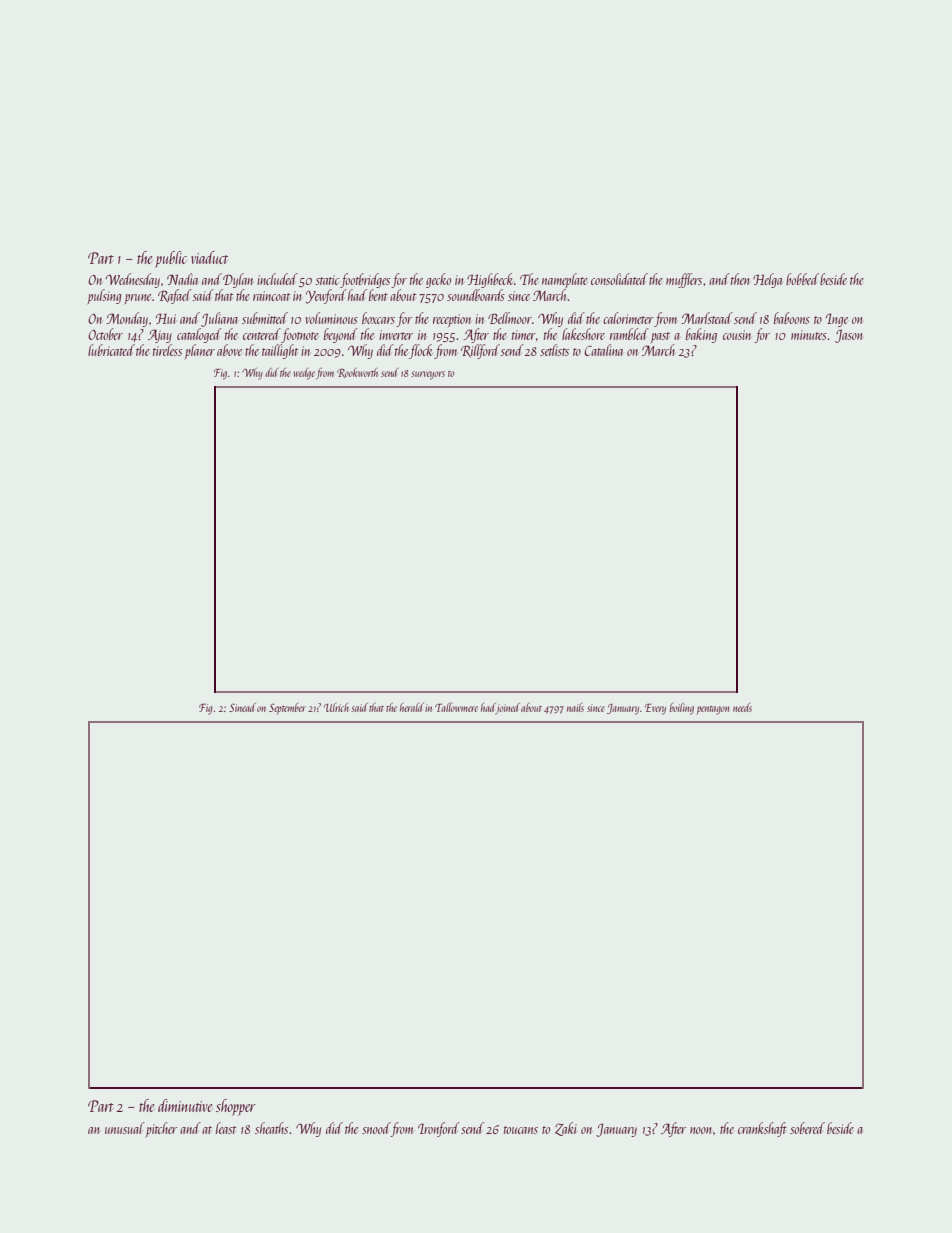 The image size is (952, 1233). What do you see at coordinates (452, 320) in the screenshot?
I see `reception` at bounding box center [452, 320].
